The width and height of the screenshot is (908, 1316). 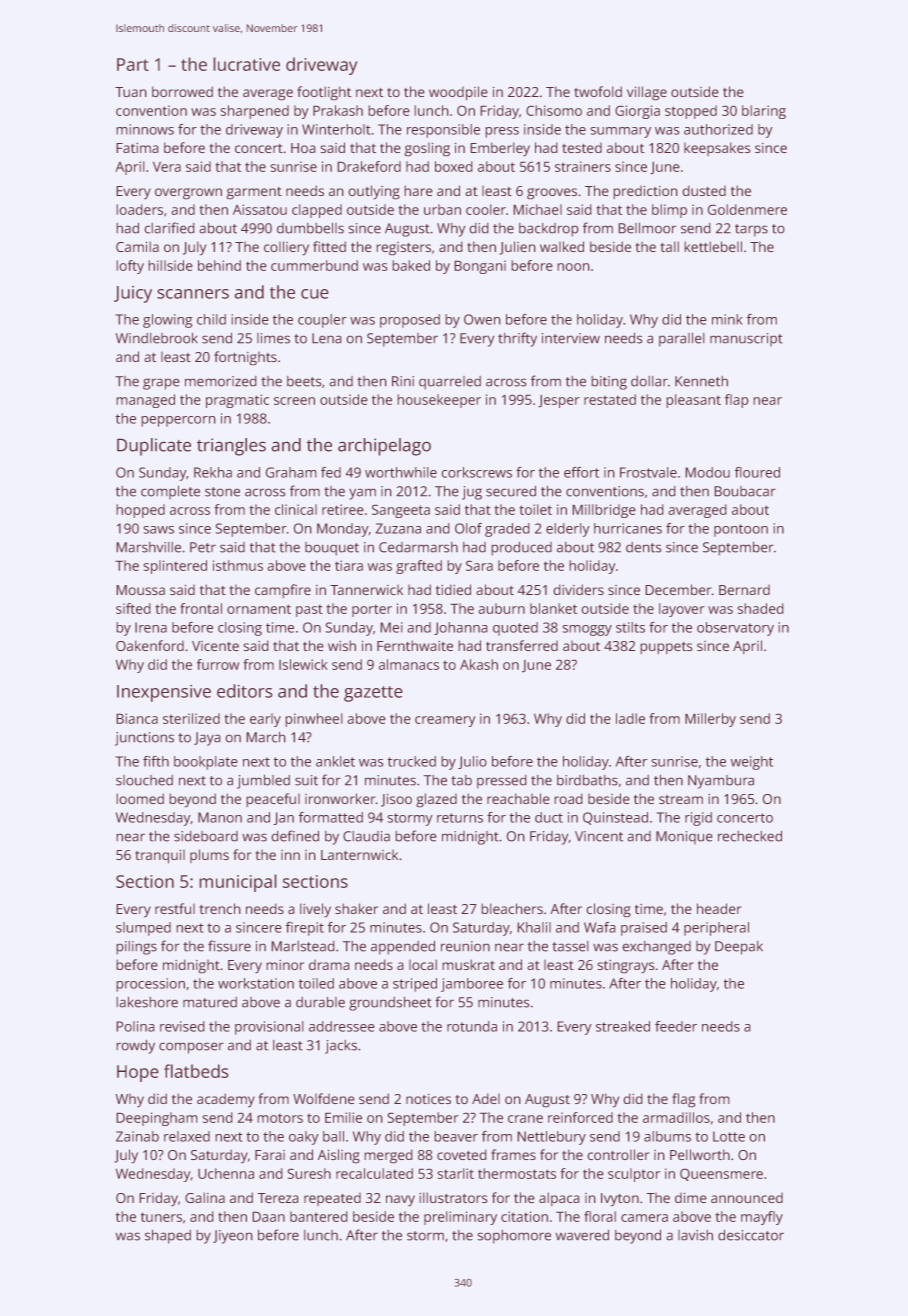 I want to click on Jesper, so click(x=559, y=401).
